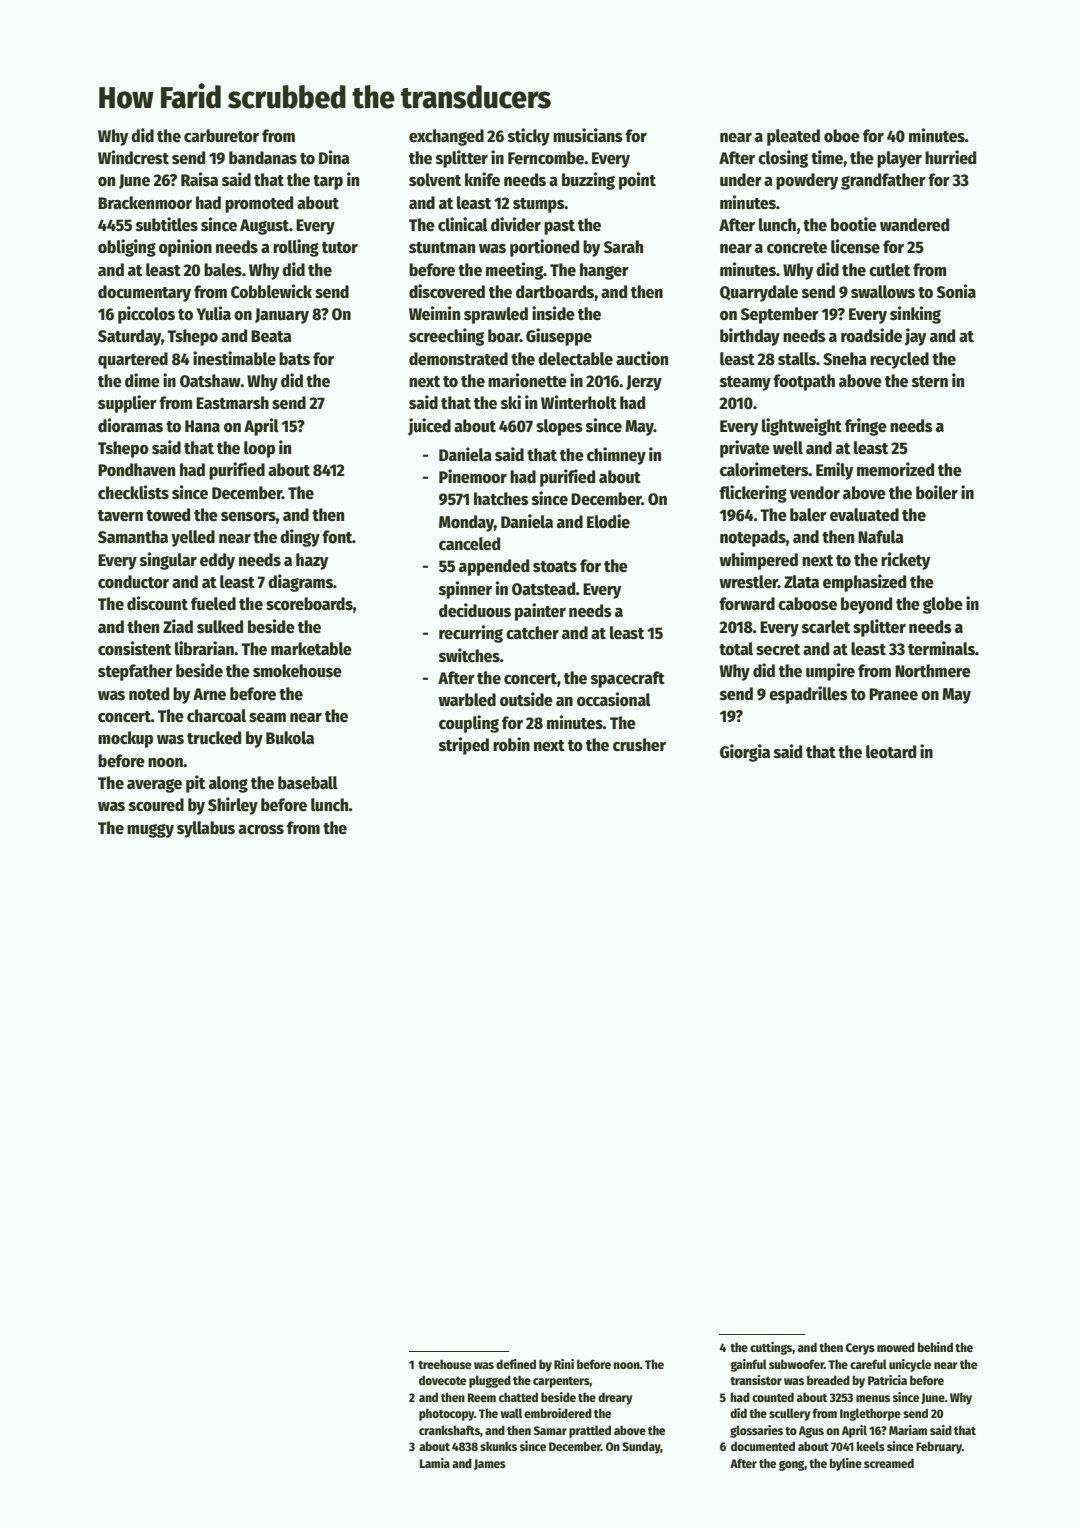 Image resolution: width=1080 pixels, height=1528 pixels. Describe the element at coordinates (133, 157) in the document. I see `Windcrest` at that location.
